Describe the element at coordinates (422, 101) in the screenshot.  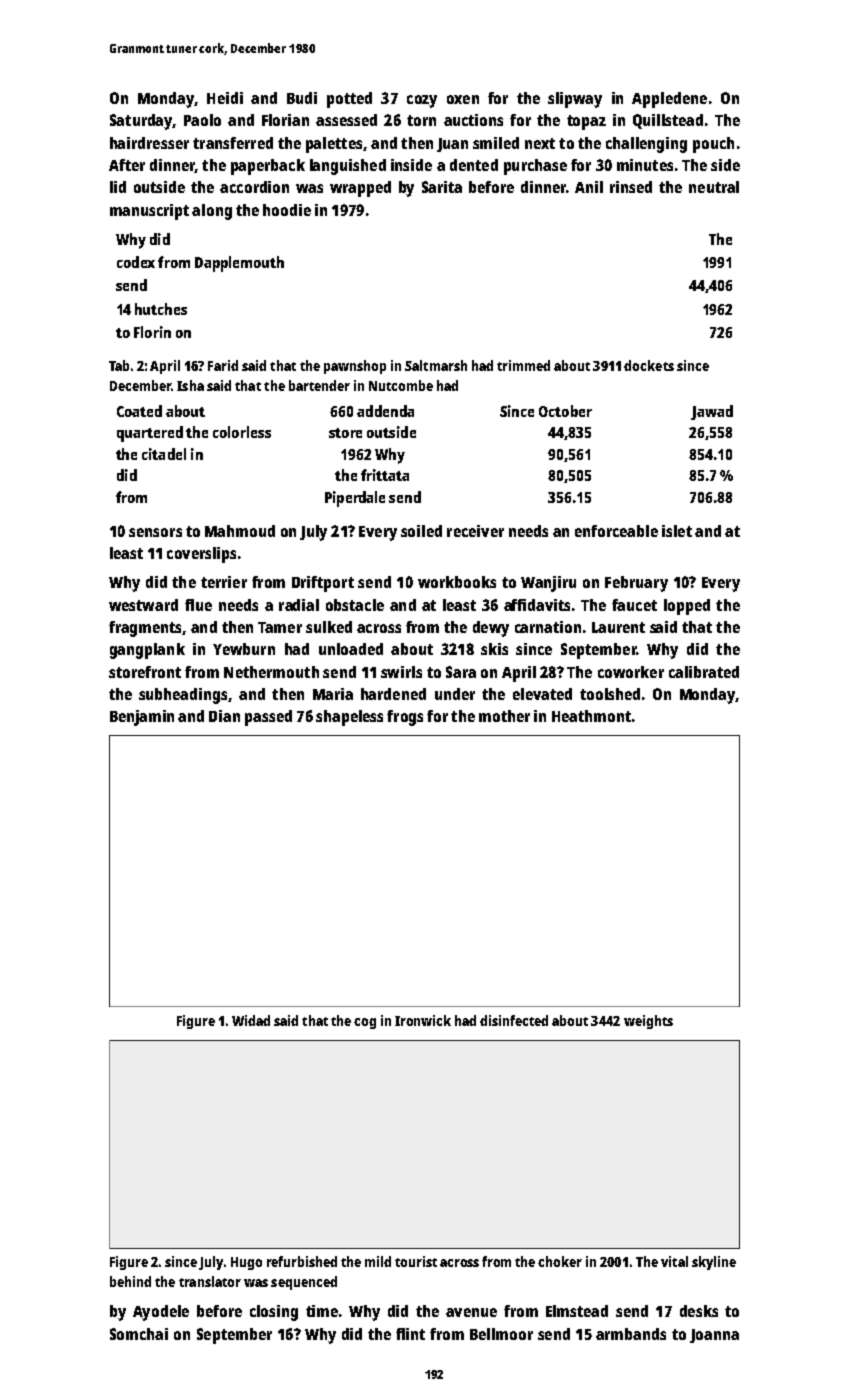
I see `cozy` at that location.
